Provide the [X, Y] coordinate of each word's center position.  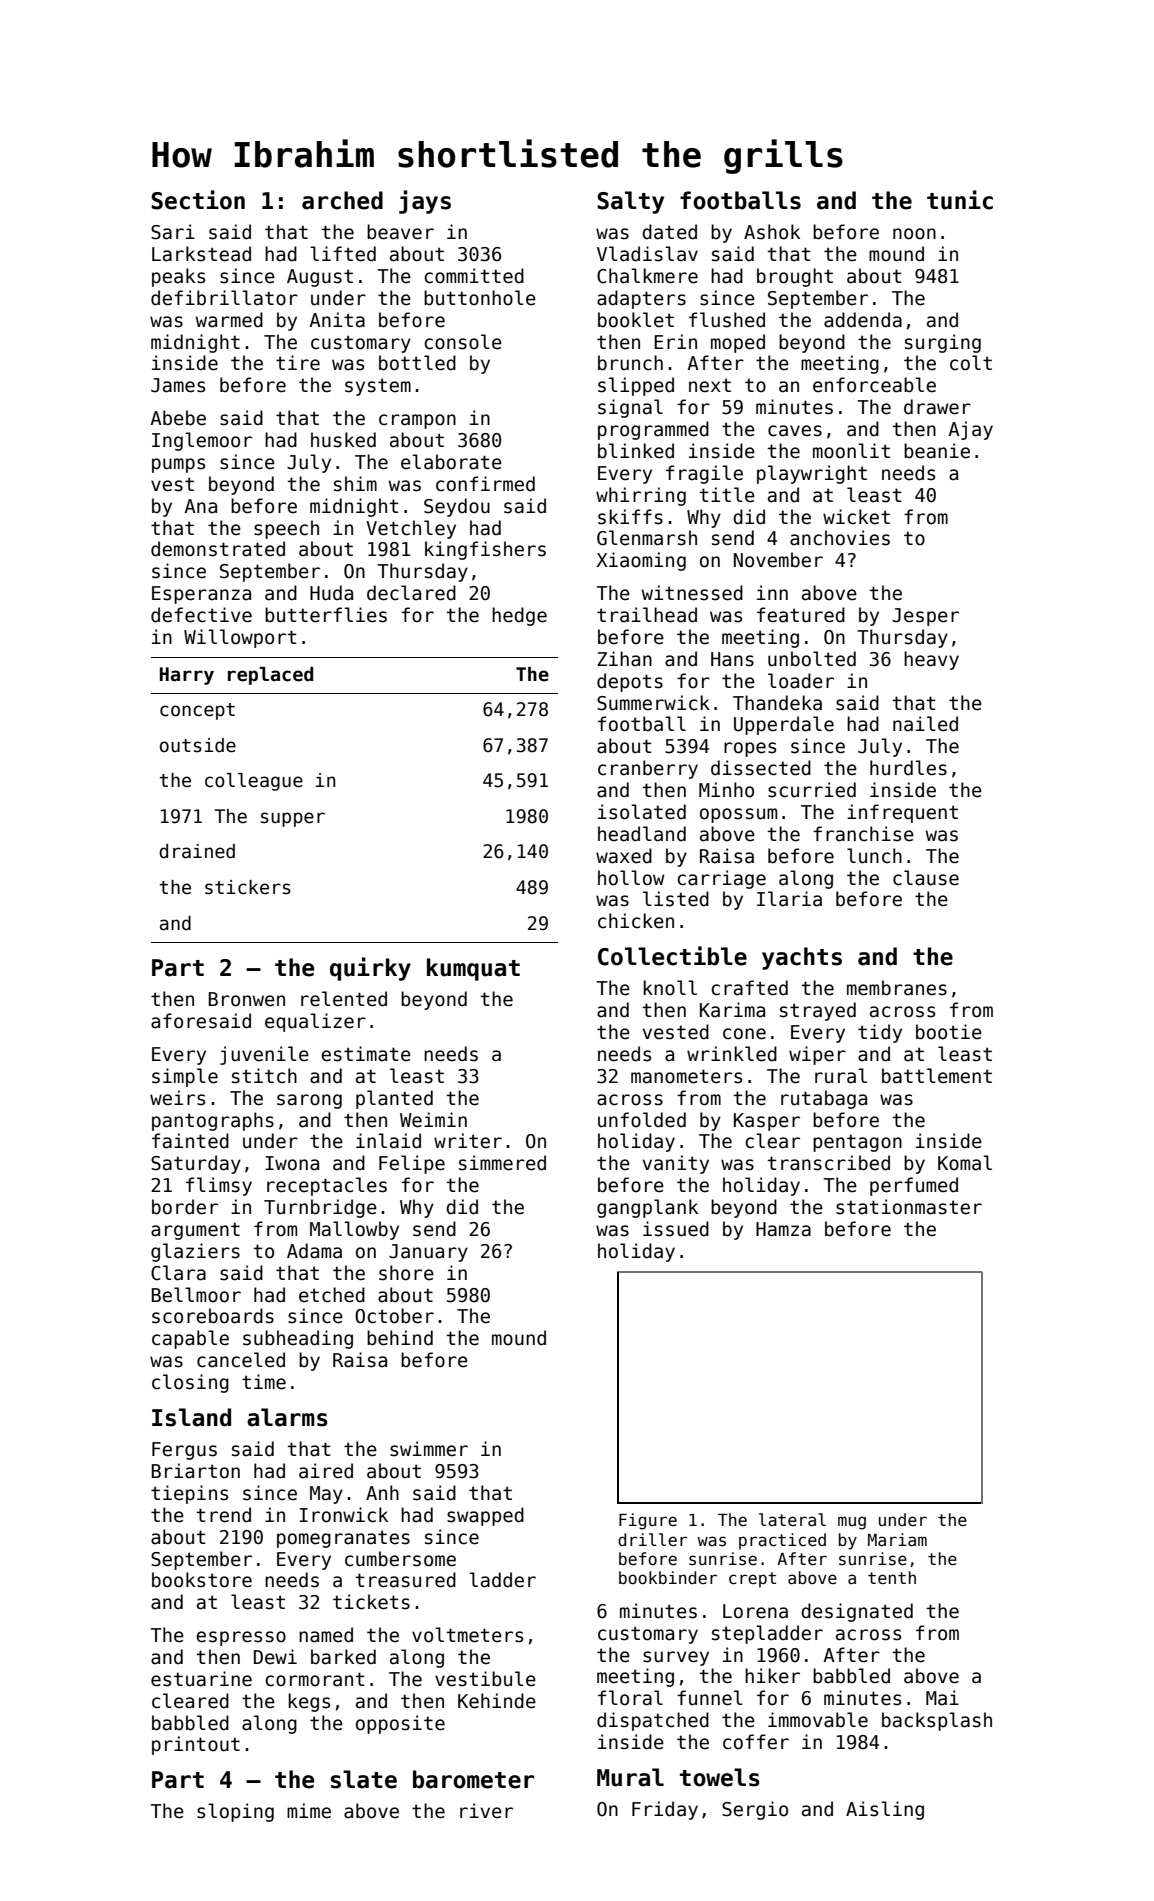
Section [198, 200]
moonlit [851, 451]
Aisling [885, 1810]
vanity [676, 1164]
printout [196, 1745]
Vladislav [647, 254]
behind [400, 1338]
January [428, 1253]
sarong [309, 1101]
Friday [665, 1810]
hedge [519, 616]
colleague [254, 782]
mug [852, 1523]
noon [914, 234]
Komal [965, 1163]
